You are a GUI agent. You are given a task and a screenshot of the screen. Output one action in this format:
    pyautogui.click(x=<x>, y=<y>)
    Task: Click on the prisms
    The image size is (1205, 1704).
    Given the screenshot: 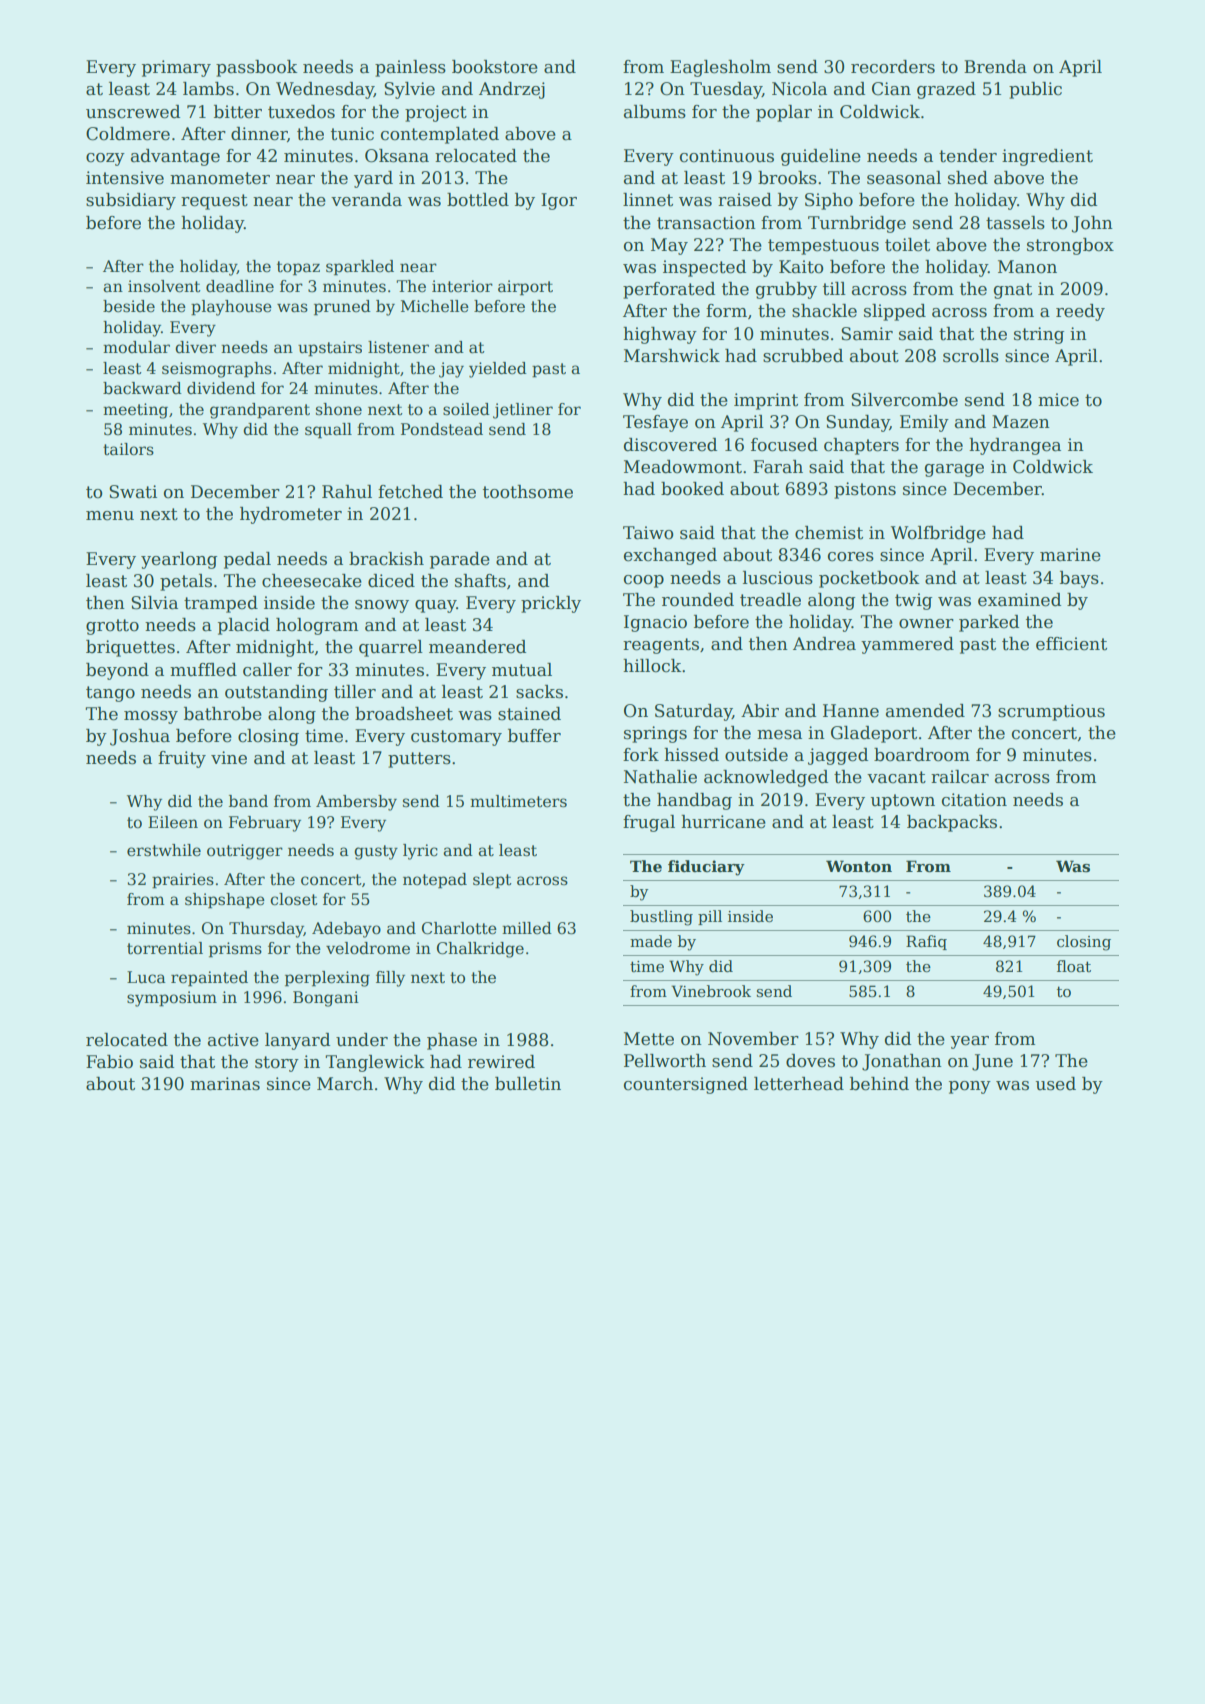 What is the action you would take?
    pyautogui.click(x=235, y=950)
